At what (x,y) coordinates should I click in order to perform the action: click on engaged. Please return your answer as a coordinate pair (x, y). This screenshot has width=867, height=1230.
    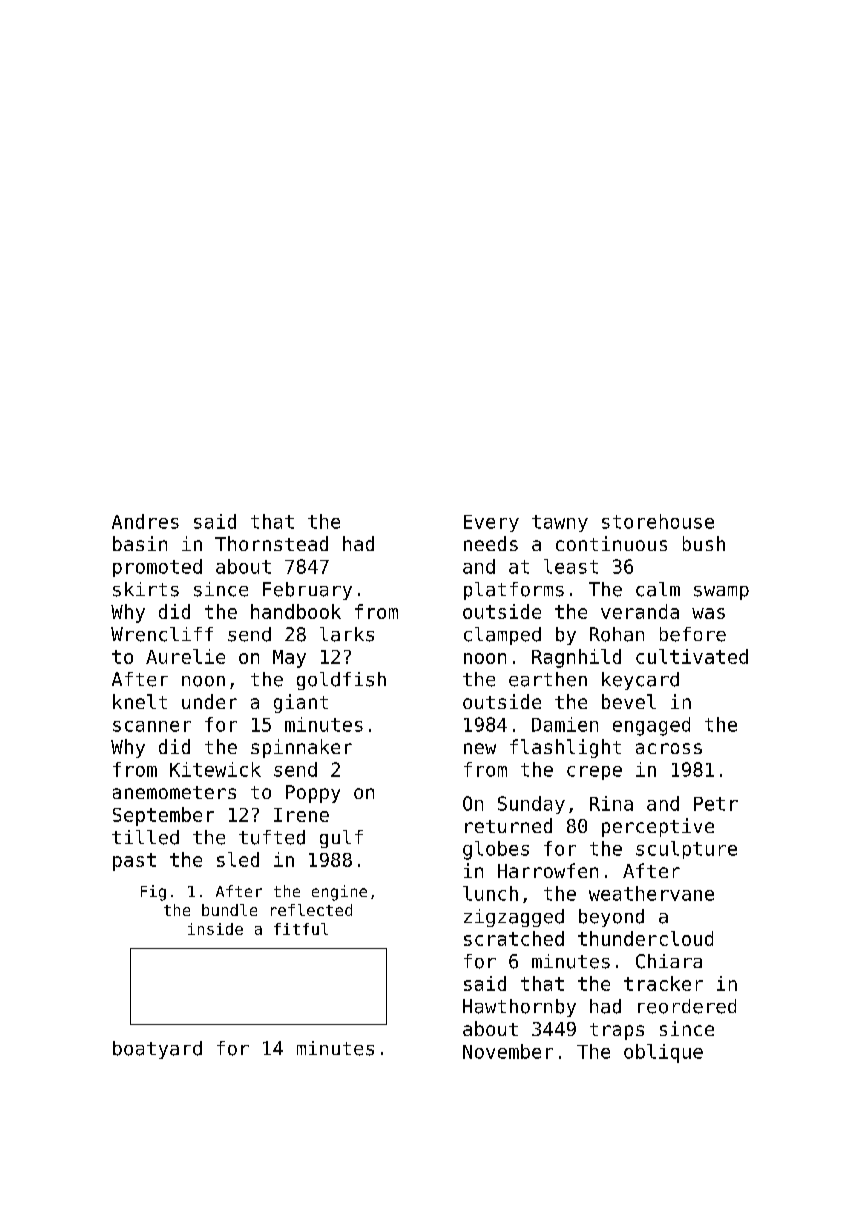
    Looking at the image, I should click on (651, 726).
